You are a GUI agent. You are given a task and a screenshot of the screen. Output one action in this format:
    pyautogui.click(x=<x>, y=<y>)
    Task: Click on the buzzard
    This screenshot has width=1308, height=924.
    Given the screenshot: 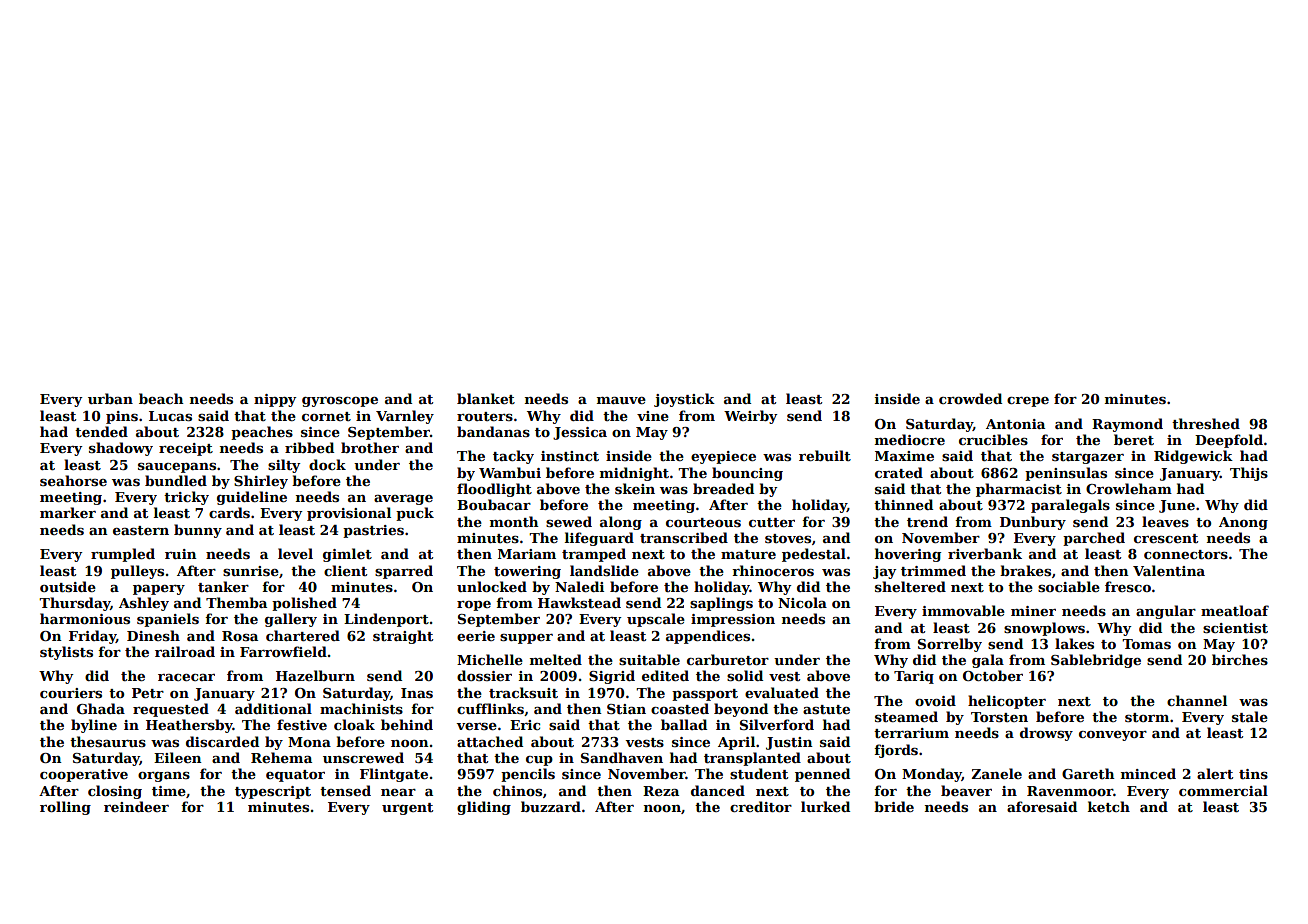 What is the action you would take?
    pyautogui.click(x=551, y=806)
